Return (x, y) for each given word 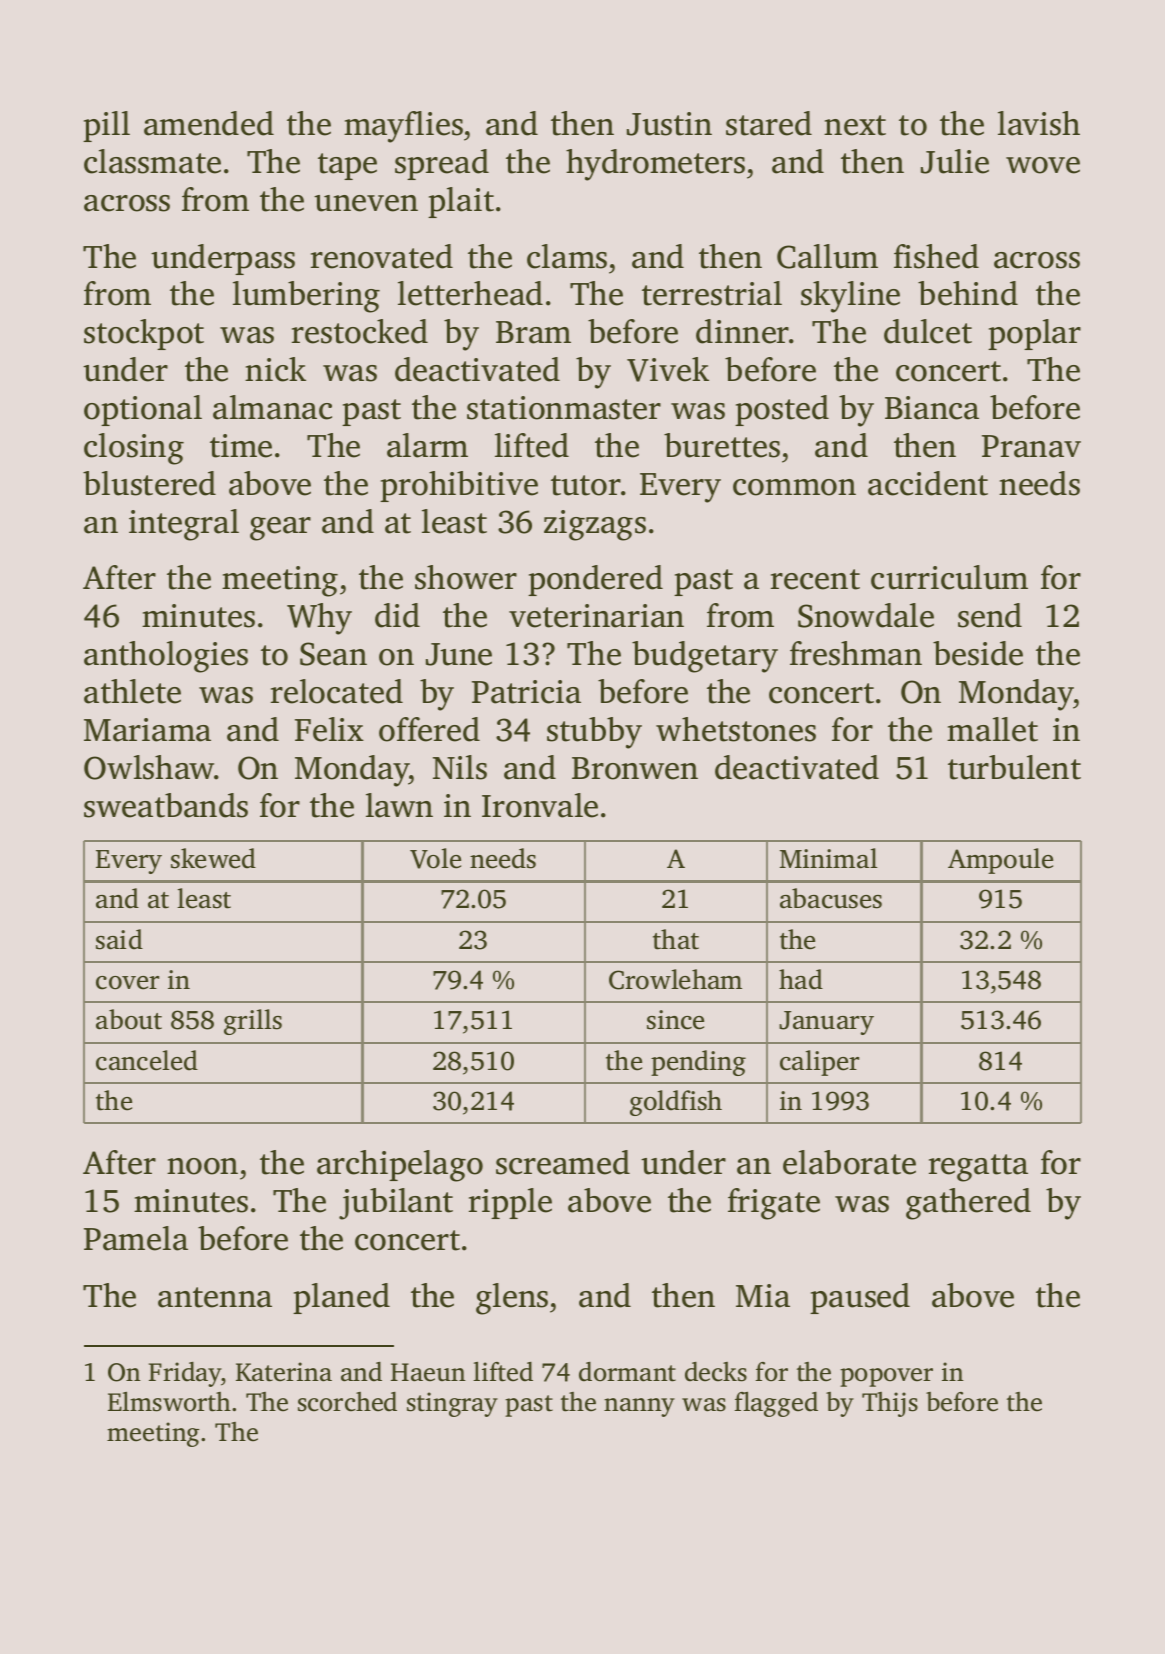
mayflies (403, 127)
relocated (337, 691)
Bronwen (635, 768)
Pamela (136, 1238)
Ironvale (540, 805)
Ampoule (1000, 861)
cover (127, 983)
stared (769, 123)
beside (978, 653)
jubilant (396, 1204)
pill (106, 126)
